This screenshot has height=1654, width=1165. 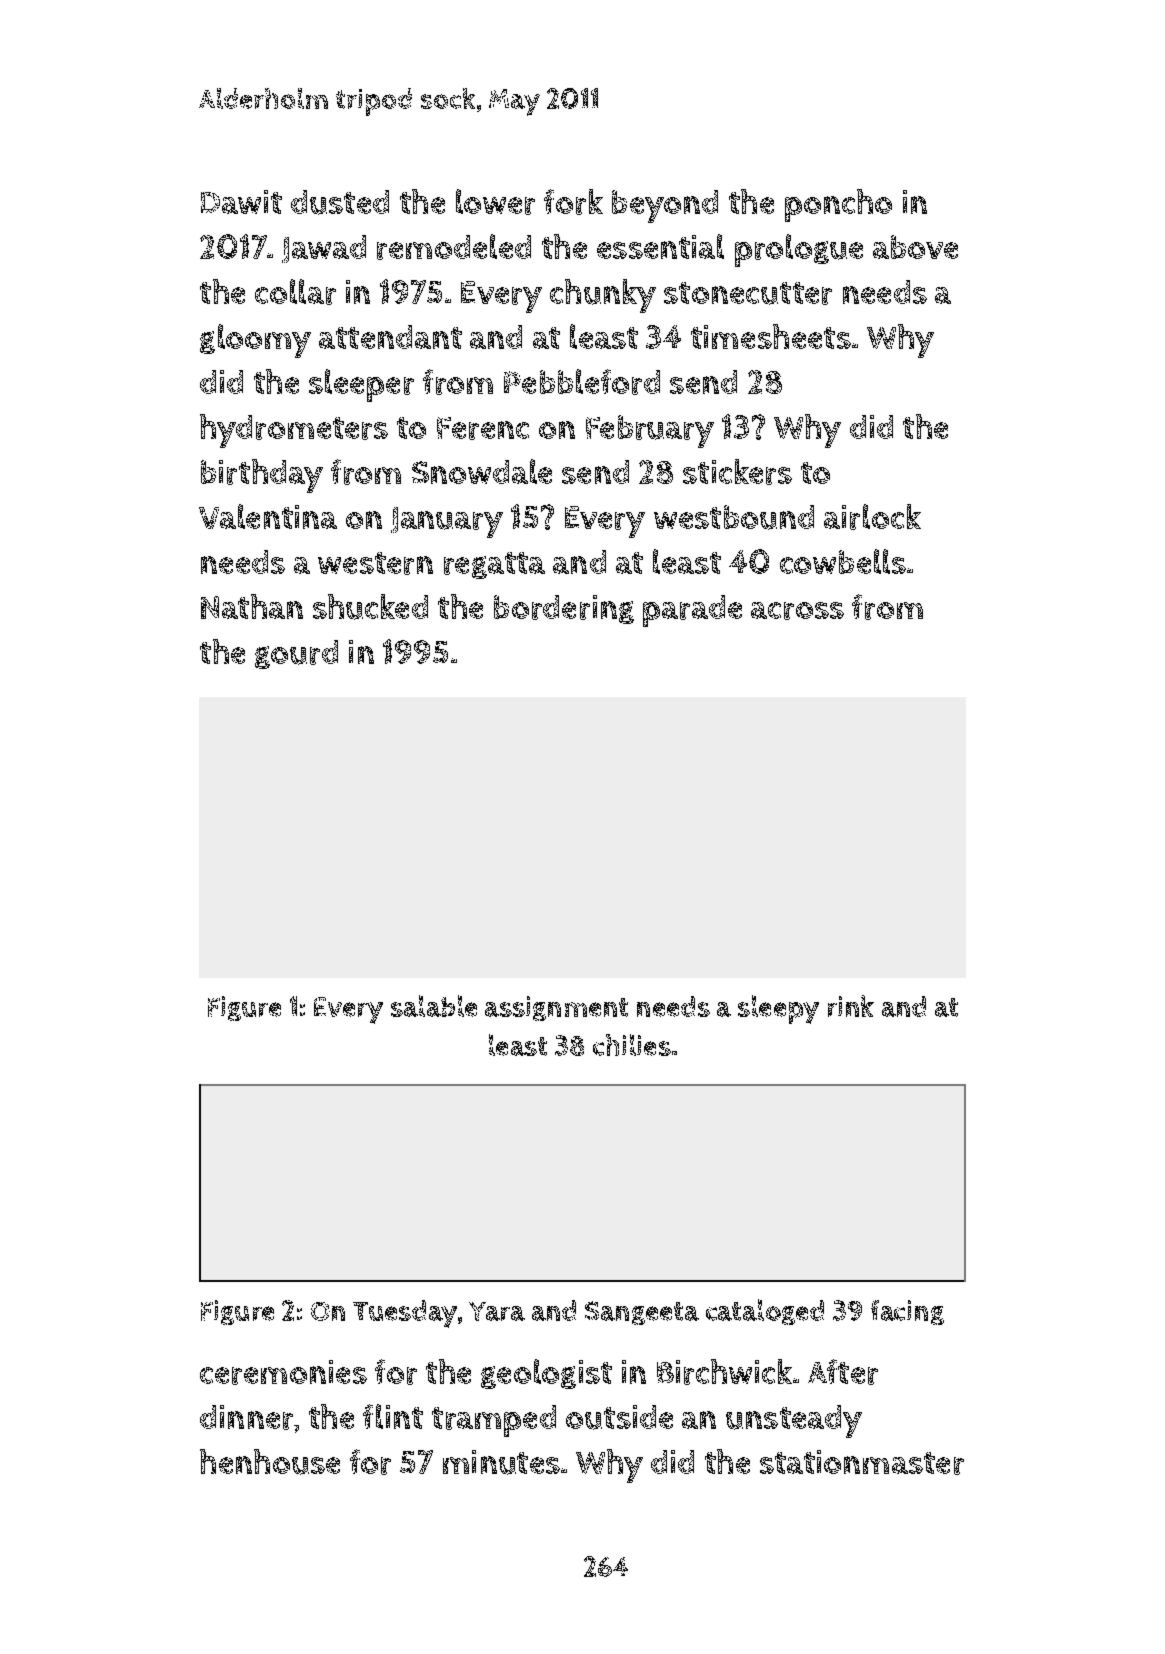 I want to click on gloomy, so click(x=255, y=341).
